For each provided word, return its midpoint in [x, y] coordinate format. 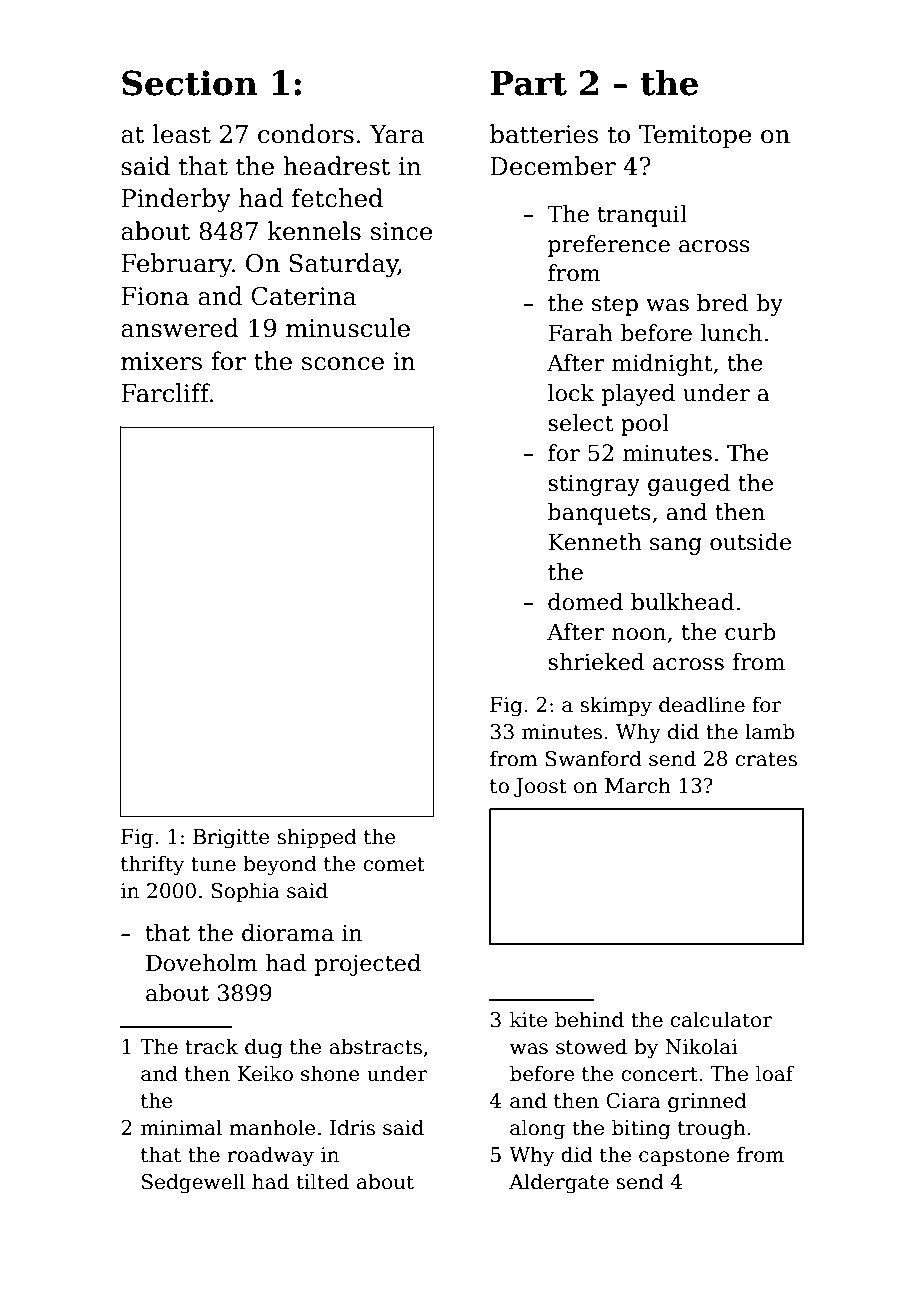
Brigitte [231, 839]
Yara [397, 134]
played [638, 395]
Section [189, 83]
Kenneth [595, 542]
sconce [343, 364]
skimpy [616, 706]
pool [645, 425]
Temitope [695, 136]
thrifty [152, 865]
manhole [273, 1127]
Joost [540, 787]
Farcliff [165, 393]
